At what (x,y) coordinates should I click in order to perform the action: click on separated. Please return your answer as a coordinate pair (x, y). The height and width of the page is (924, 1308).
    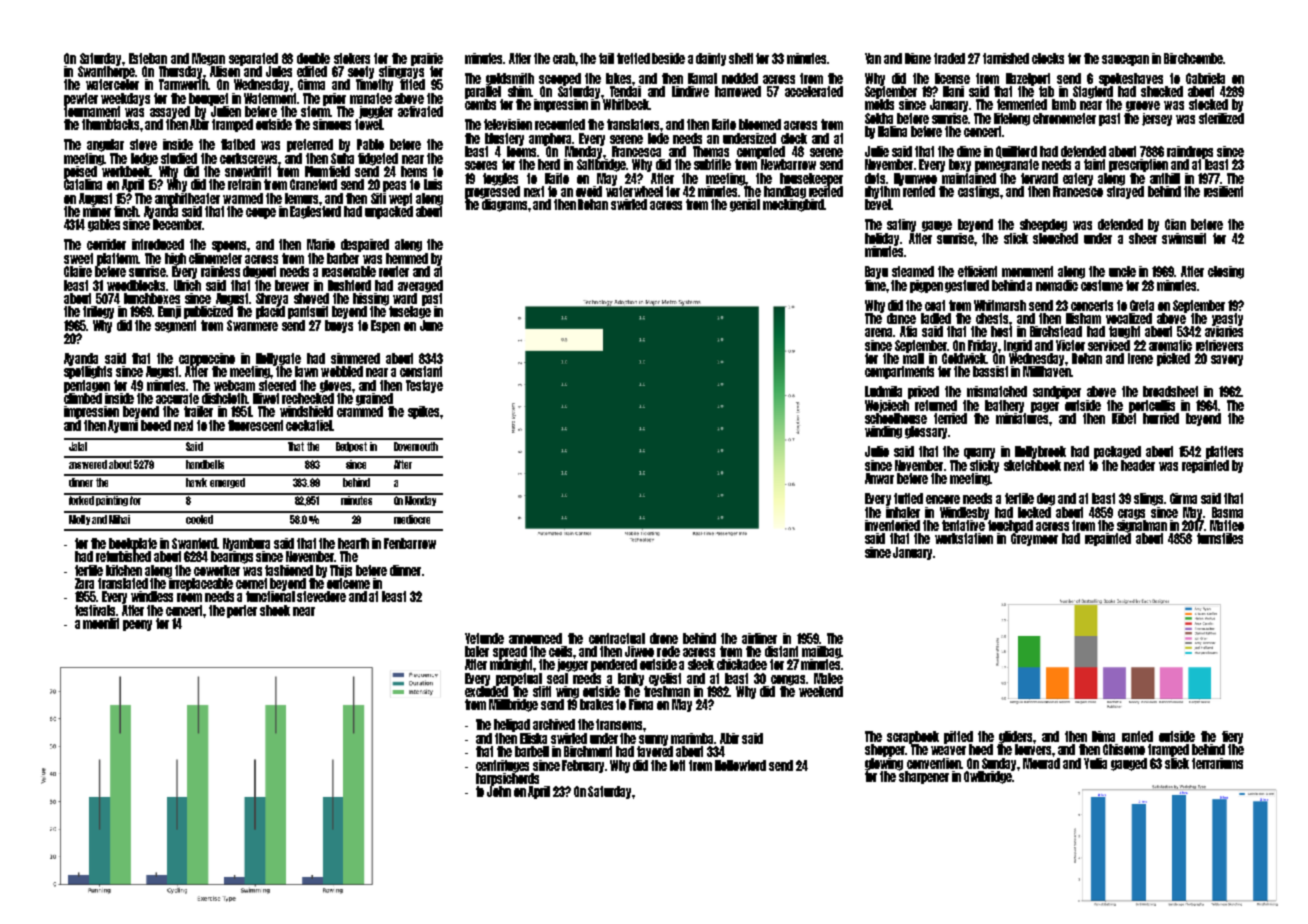
    Looking at the image, I should click on (253, 59).
